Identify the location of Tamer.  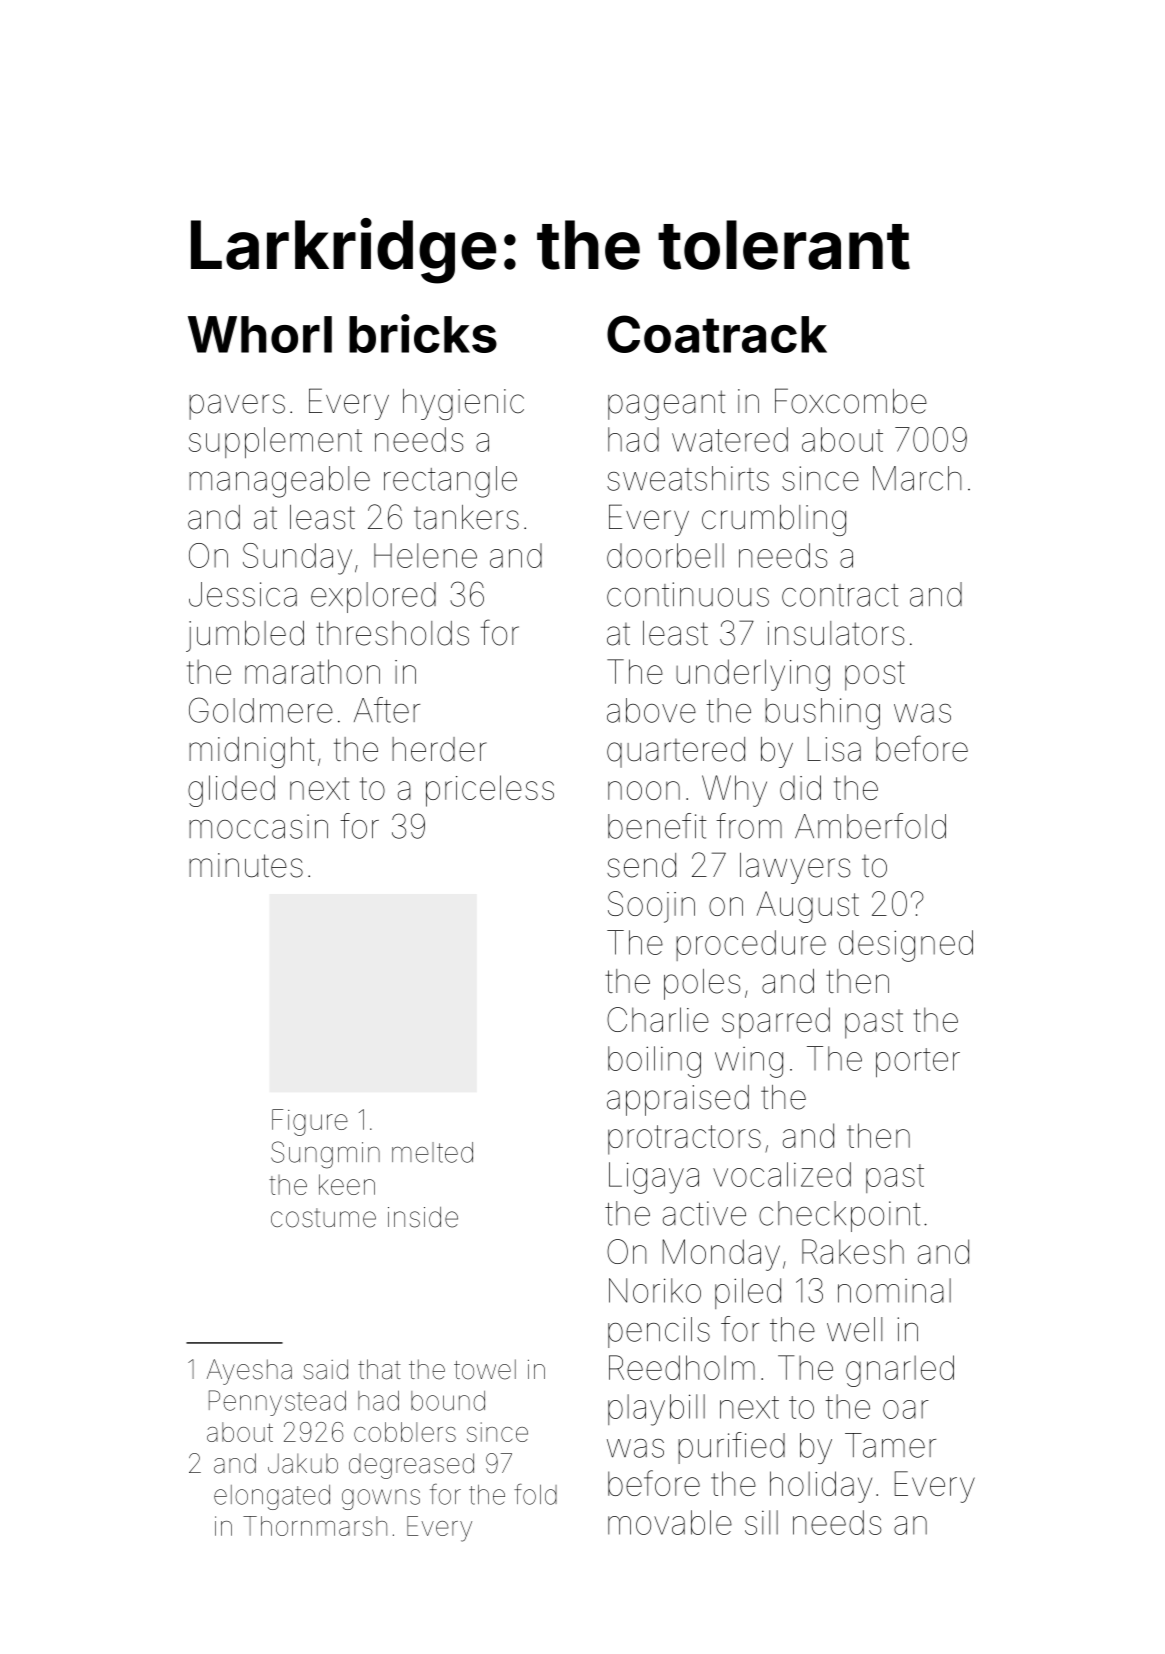
(890, 1445).
